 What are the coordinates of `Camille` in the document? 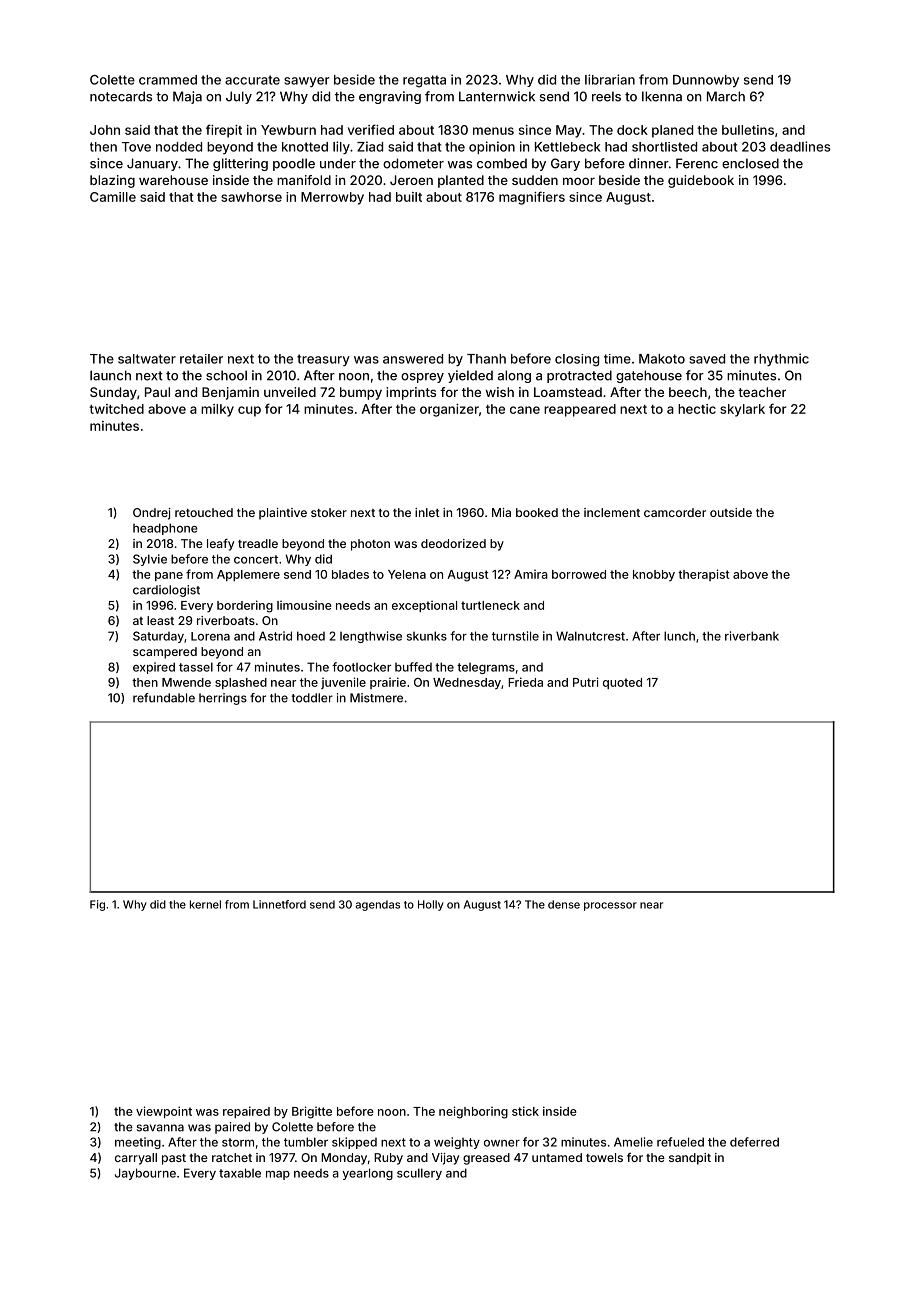 It's located at (113, 197).
